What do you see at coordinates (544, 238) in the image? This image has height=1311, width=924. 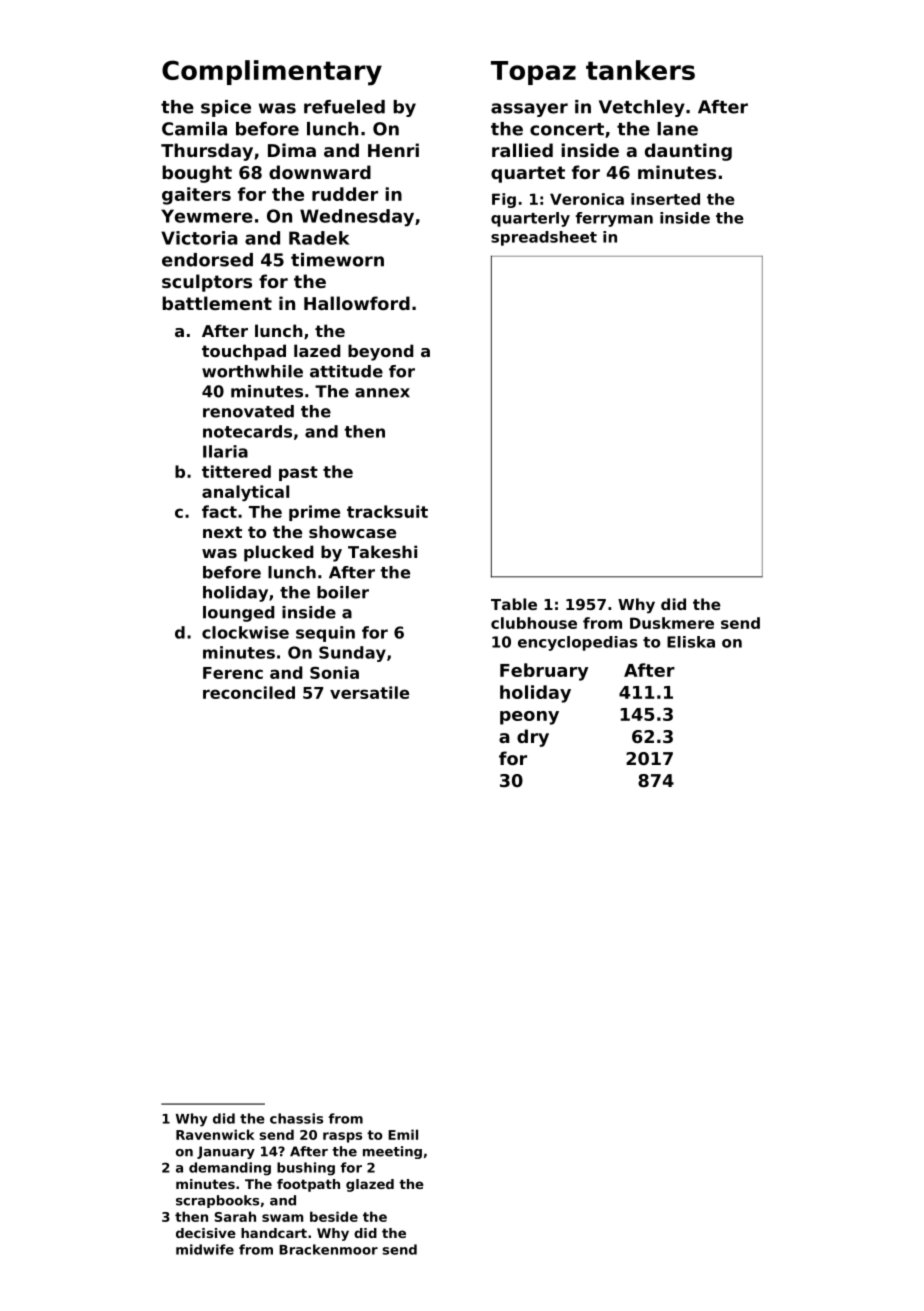 I see `spreadsheet` at bounding box center [544, 238].
